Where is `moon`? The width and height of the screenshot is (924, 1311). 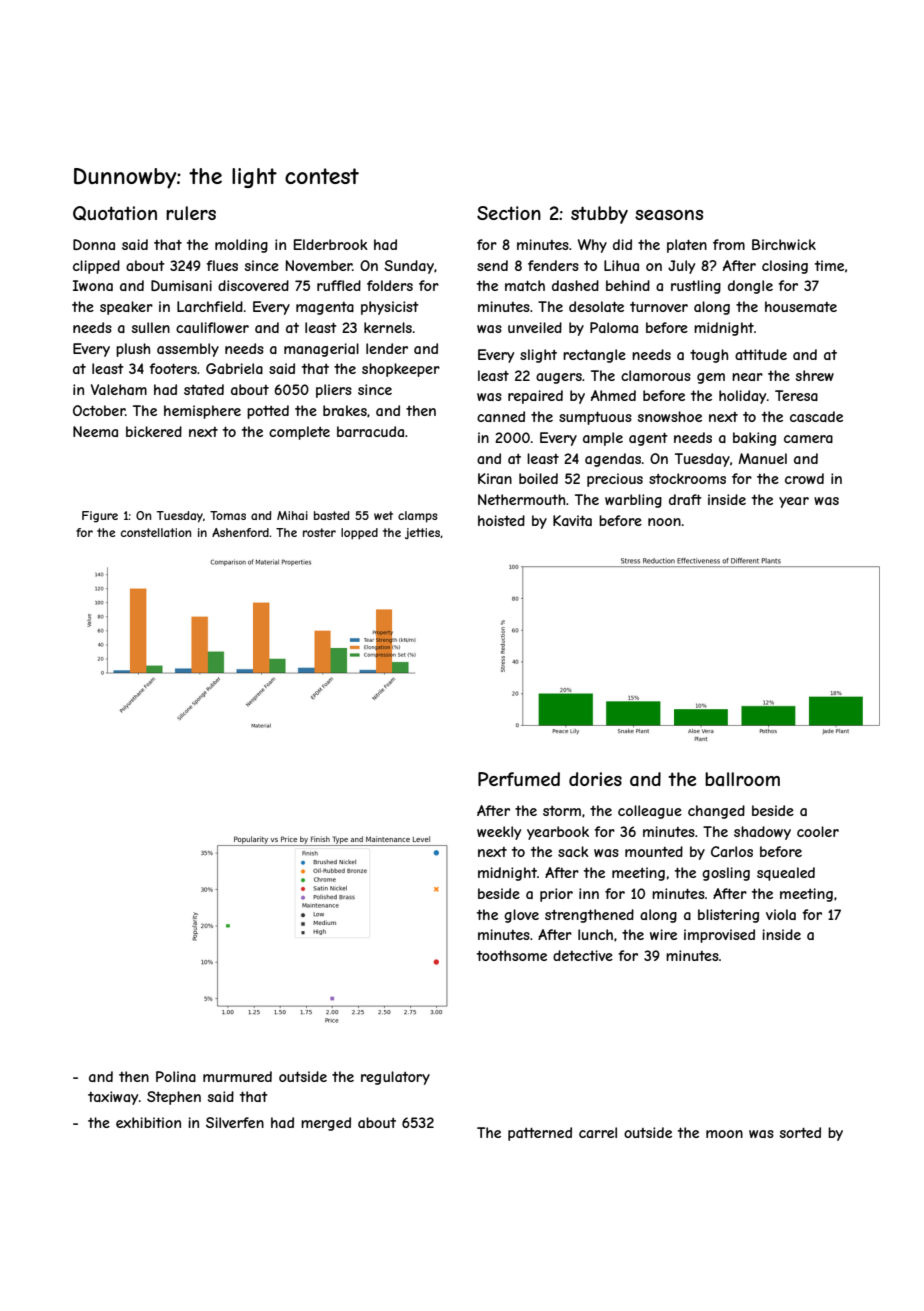
moon is located at coordinates (724, 1134).
